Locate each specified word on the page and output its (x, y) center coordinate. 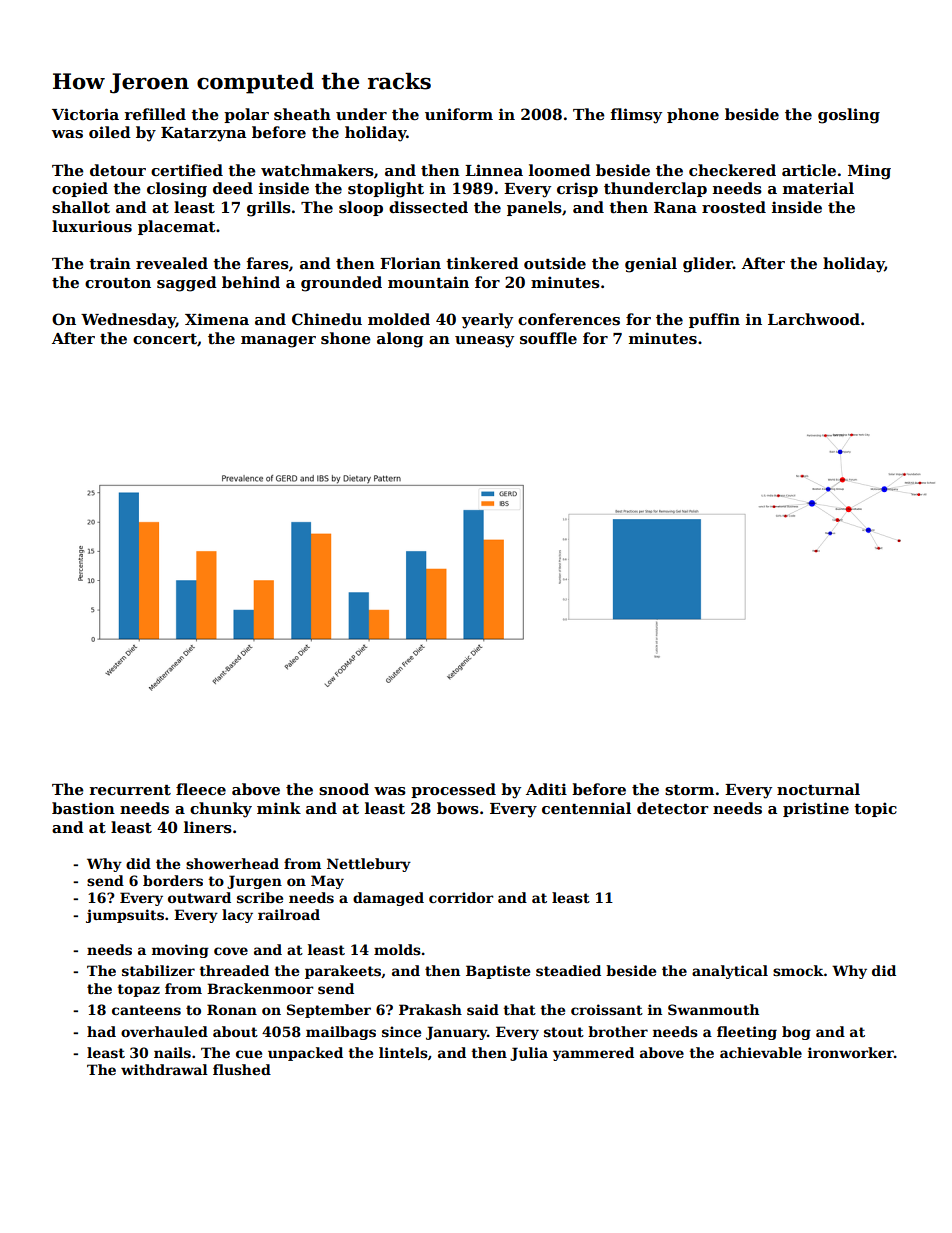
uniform (459, 114)
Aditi (546, 789)
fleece (201, 789)
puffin (714, 320)
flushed (242, 1069)
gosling (849, 116)
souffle (548, 338)
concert (165, 339)
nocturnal (818, 789)
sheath (302, 114)
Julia (529, 1054)
